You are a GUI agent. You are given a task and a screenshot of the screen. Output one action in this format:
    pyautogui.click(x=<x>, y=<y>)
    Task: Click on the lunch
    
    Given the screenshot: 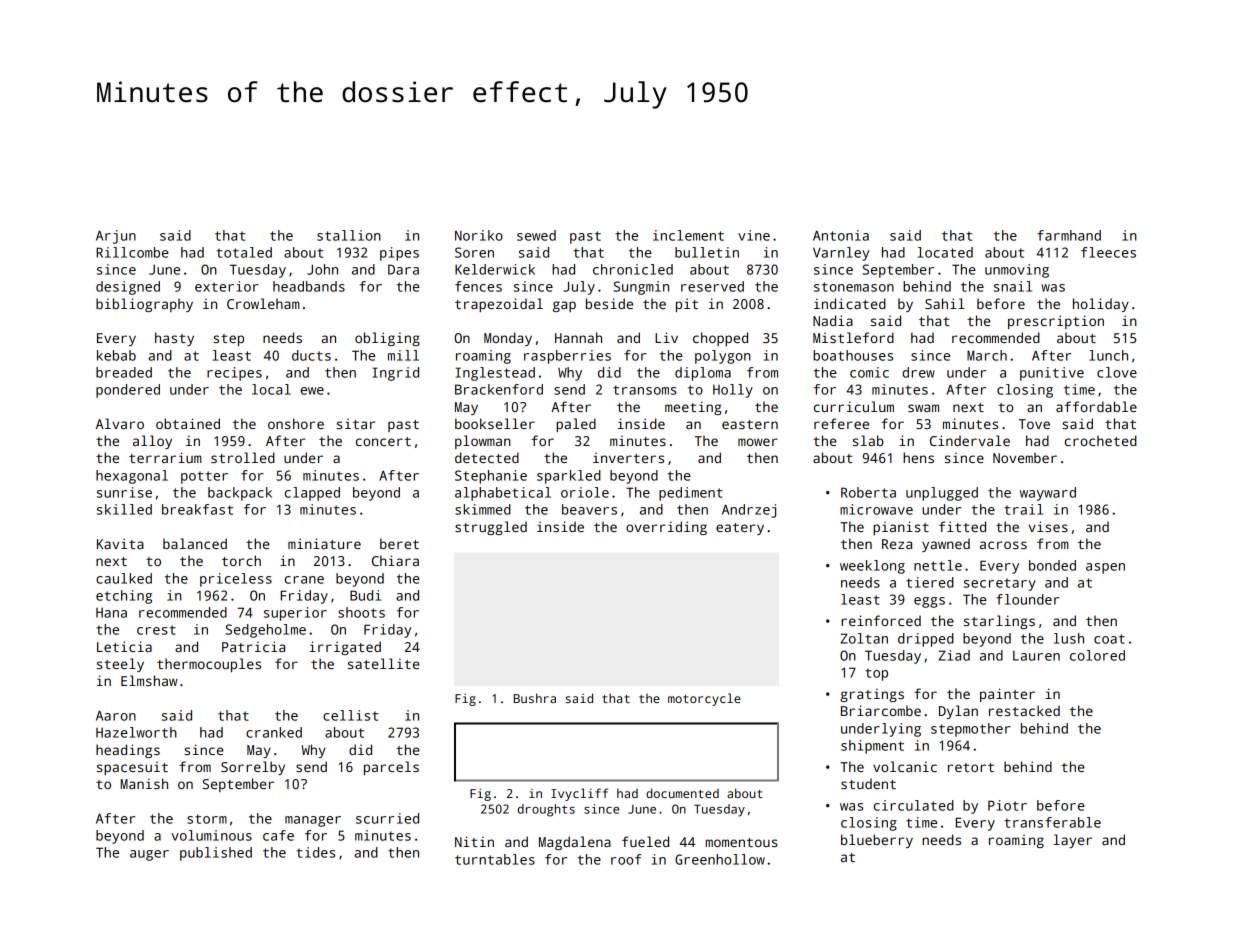 What is the action you would take?
    pyautogui.click(x=1108, y=355)
